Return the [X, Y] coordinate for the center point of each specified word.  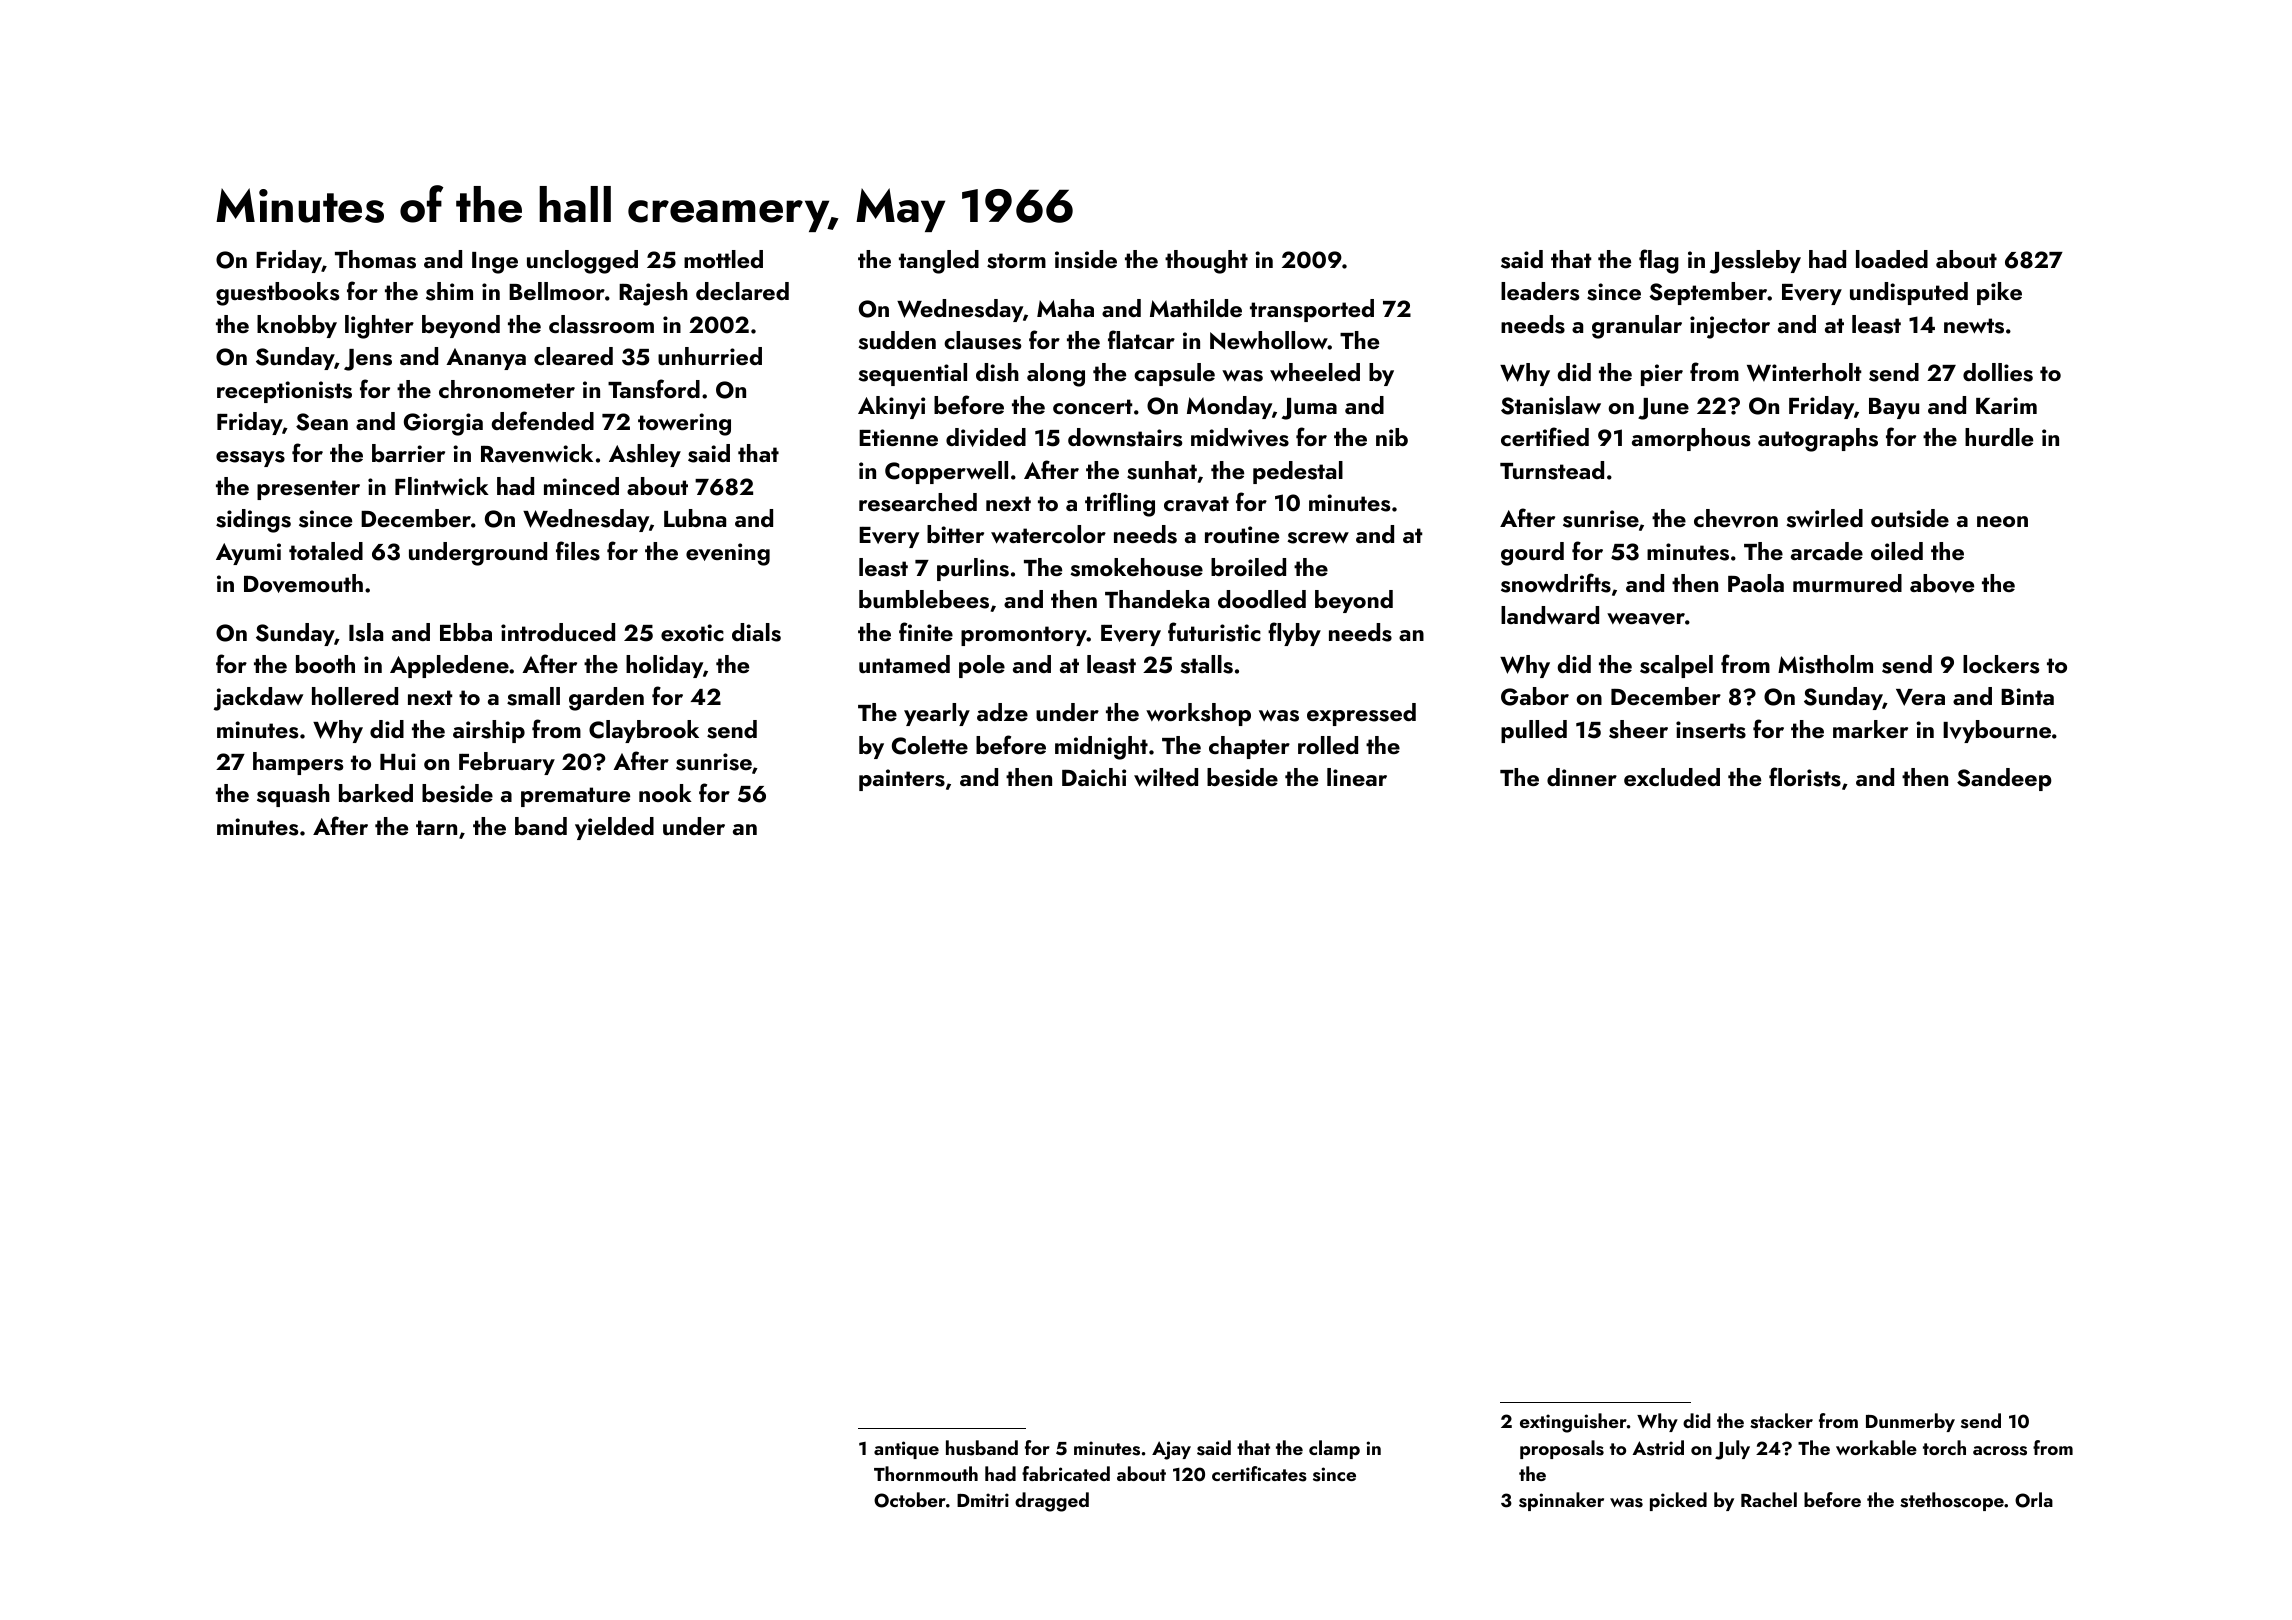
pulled [1534, 731]
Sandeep [2004, 779]
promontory [1024, 636]
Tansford [654, 389]
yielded [614, 828]
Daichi [1094, 777]
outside [1910, 518]
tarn [436, 827]
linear [1357, 777]
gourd [1532, 554]
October [910, 1500]
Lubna [695, 518]
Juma [1309, 409]
